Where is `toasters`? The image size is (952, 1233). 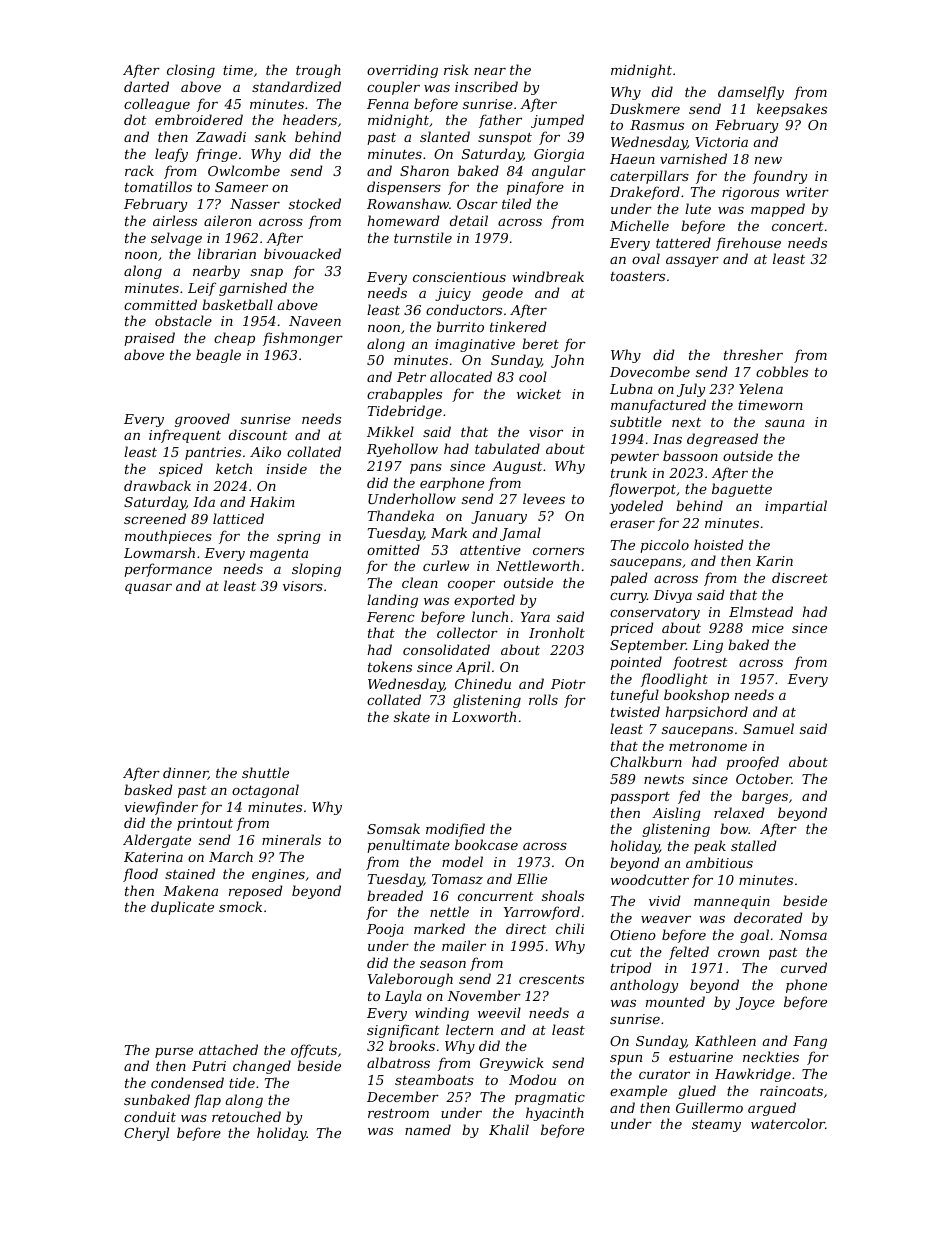
toasters is located at coordinates (638, 276).
